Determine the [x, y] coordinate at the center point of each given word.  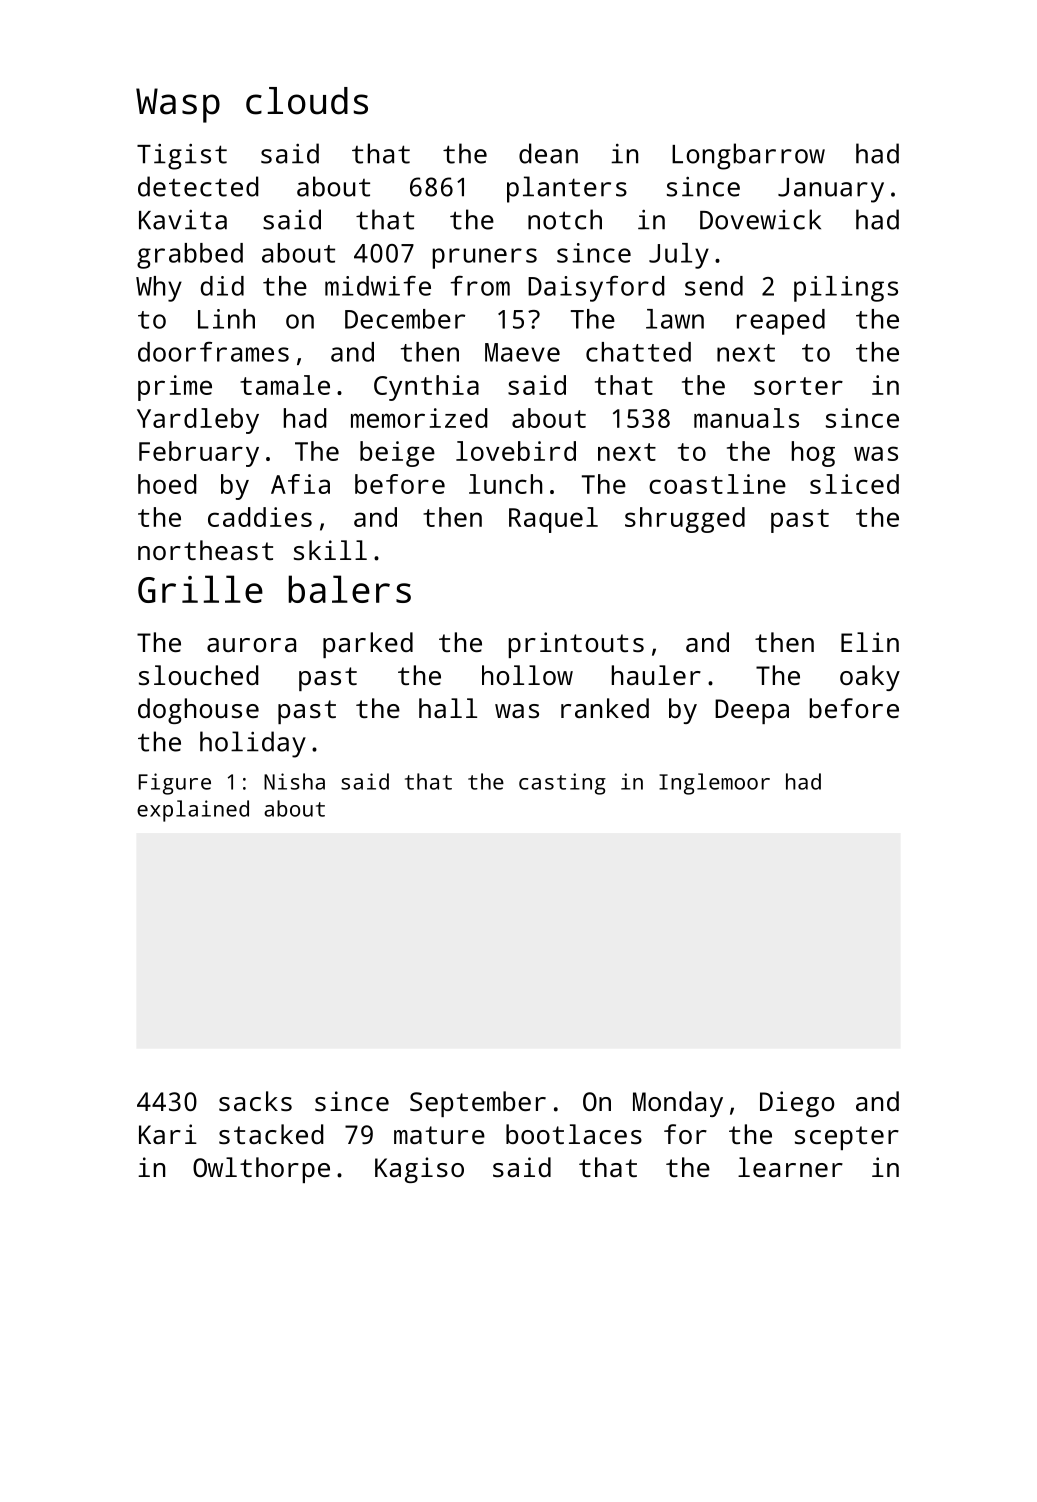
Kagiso [419, 1170]
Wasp [178, 105]
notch [565, 219]
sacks [255, 1101]
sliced [854, 484]
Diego [797, 1104]
